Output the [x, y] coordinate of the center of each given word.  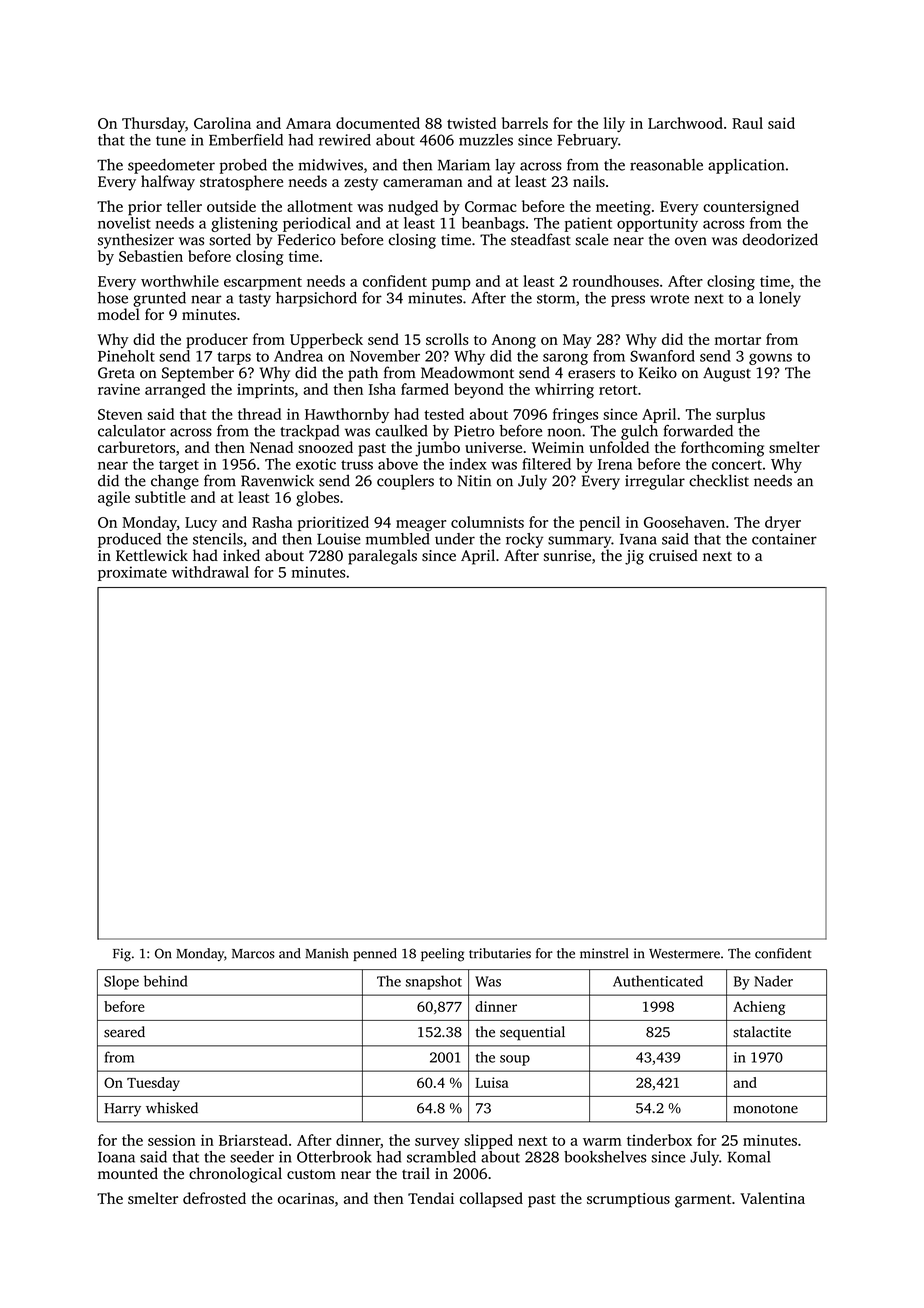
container [784, 539]
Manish [327, 953]
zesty [361, 184]
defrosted [214, 1198]
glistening [244, 224]
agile [114, 499]
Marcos [253, 954]
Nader [773, 981]
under [455, 539]
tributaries [500, 953]
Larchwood [685, 123]
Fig [122, 955]
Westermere [684, 954]
